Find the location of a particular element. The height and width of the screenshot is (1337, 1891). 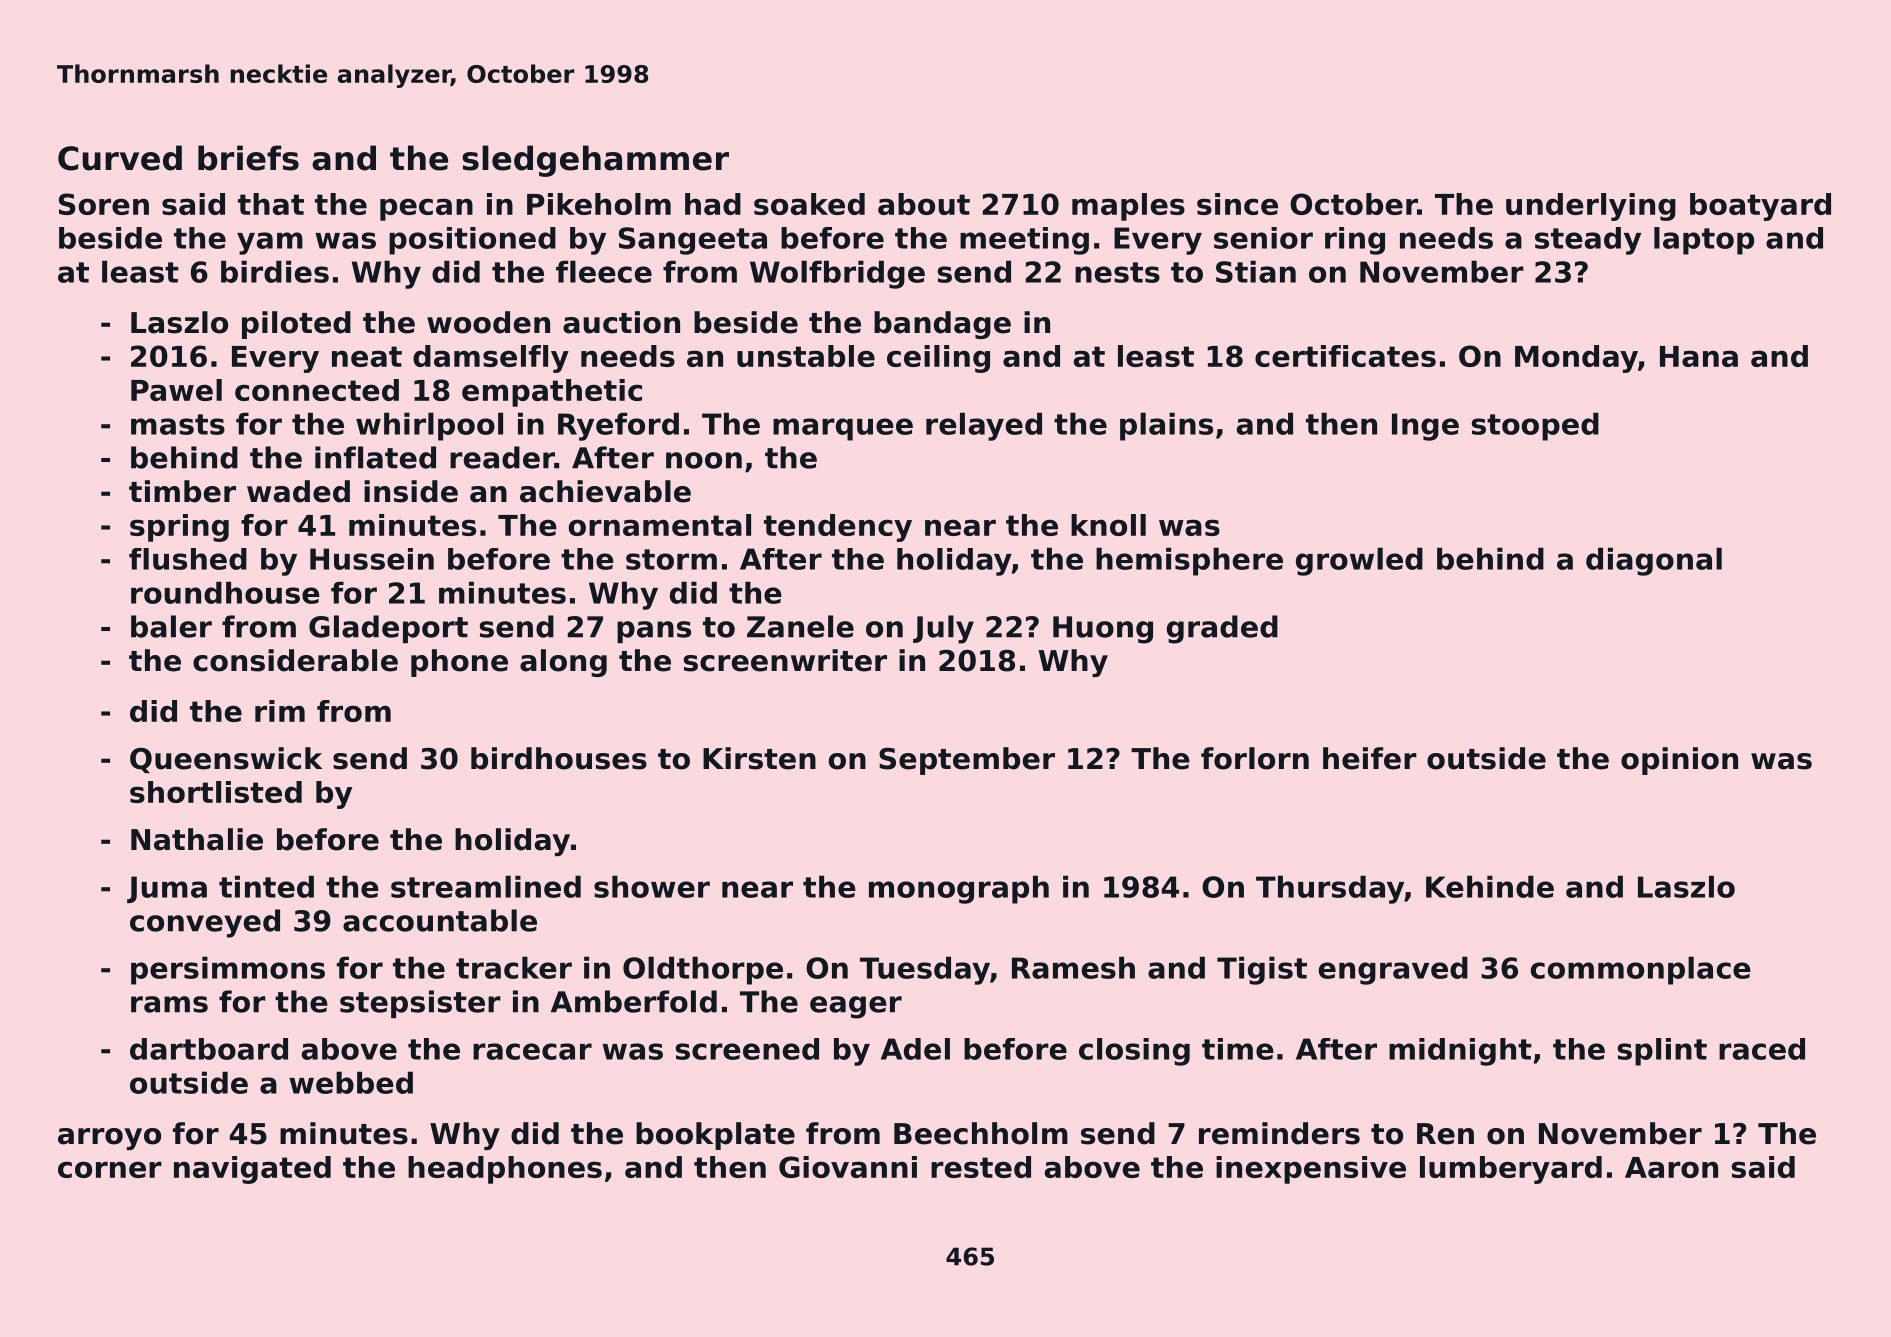

growled is located at coordinates (1359, 561).
